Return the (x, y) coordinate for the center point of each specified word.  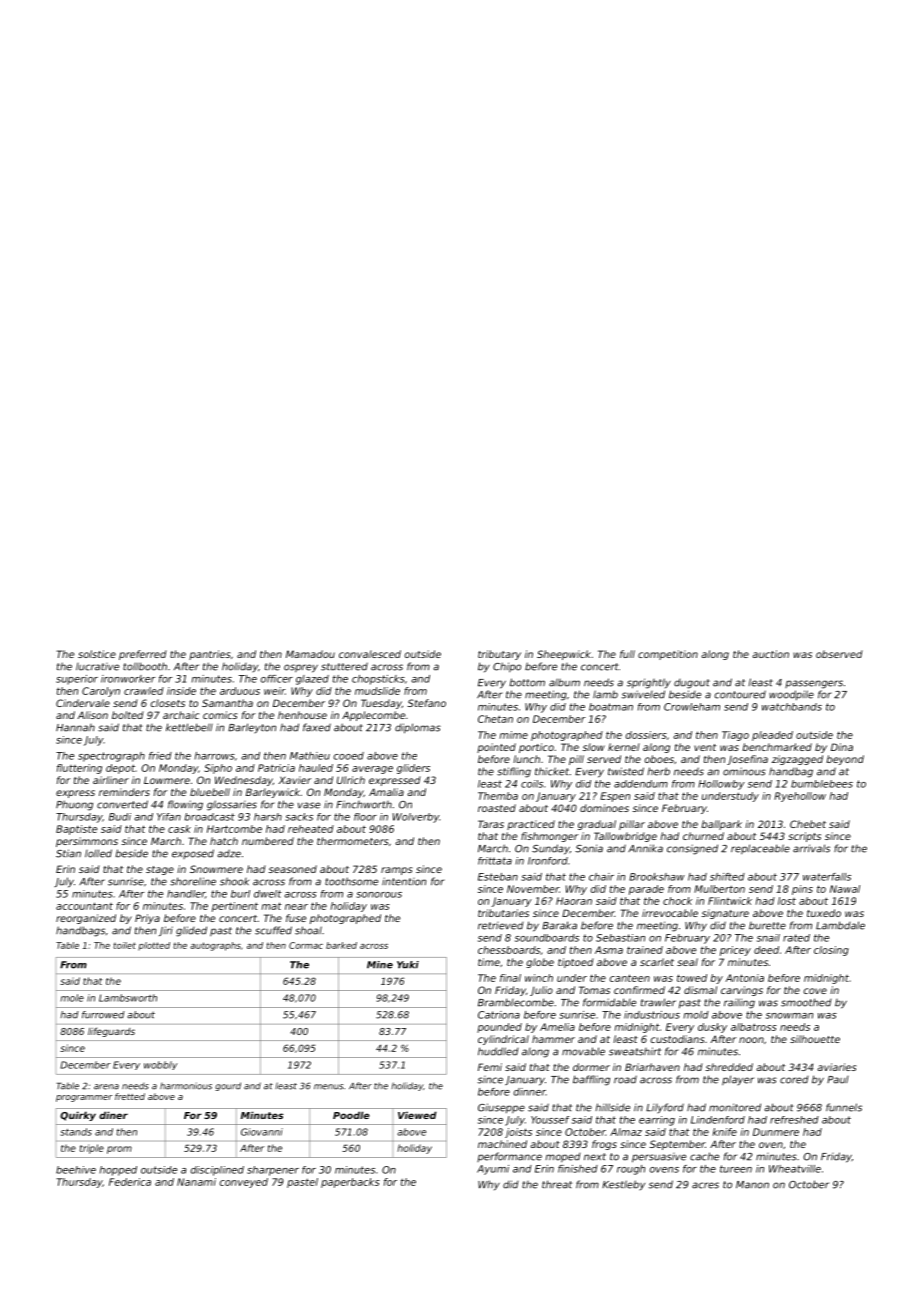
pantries (209, 655)
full (627, 654)
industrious (652, 1015)
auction (770, 654)
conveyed (244, 1183)
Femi (490, 1067)
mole (72, 998)
